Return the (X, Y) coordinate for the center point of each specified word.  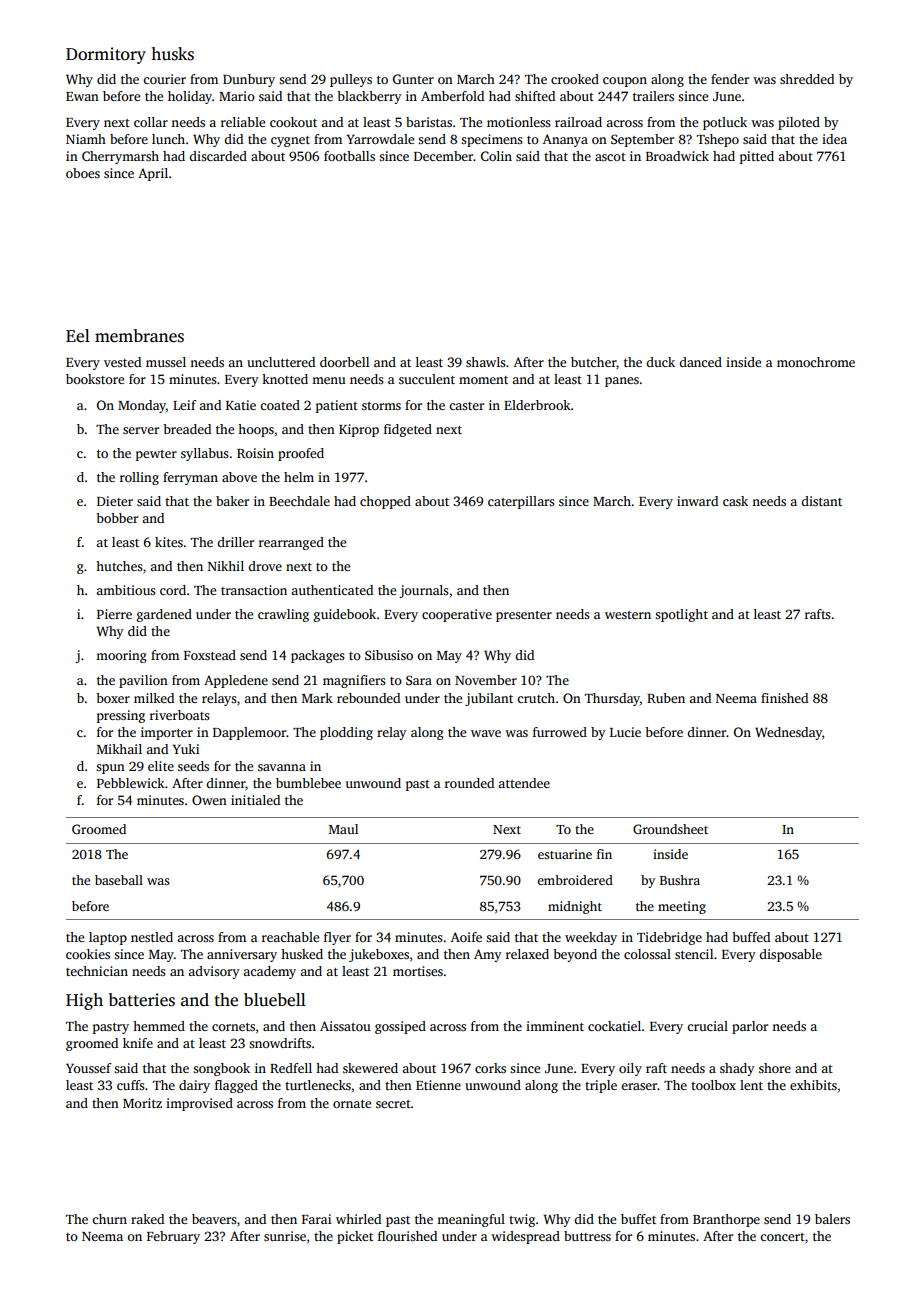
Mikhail (119, 749)
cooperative (457, 615)
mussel (166, 362)
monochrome (816, 362)
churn (109, 1219)
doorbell (344, 362)
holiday (190, 97)
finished (784, 698)
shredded (807, 79)
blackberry (369, 97)
